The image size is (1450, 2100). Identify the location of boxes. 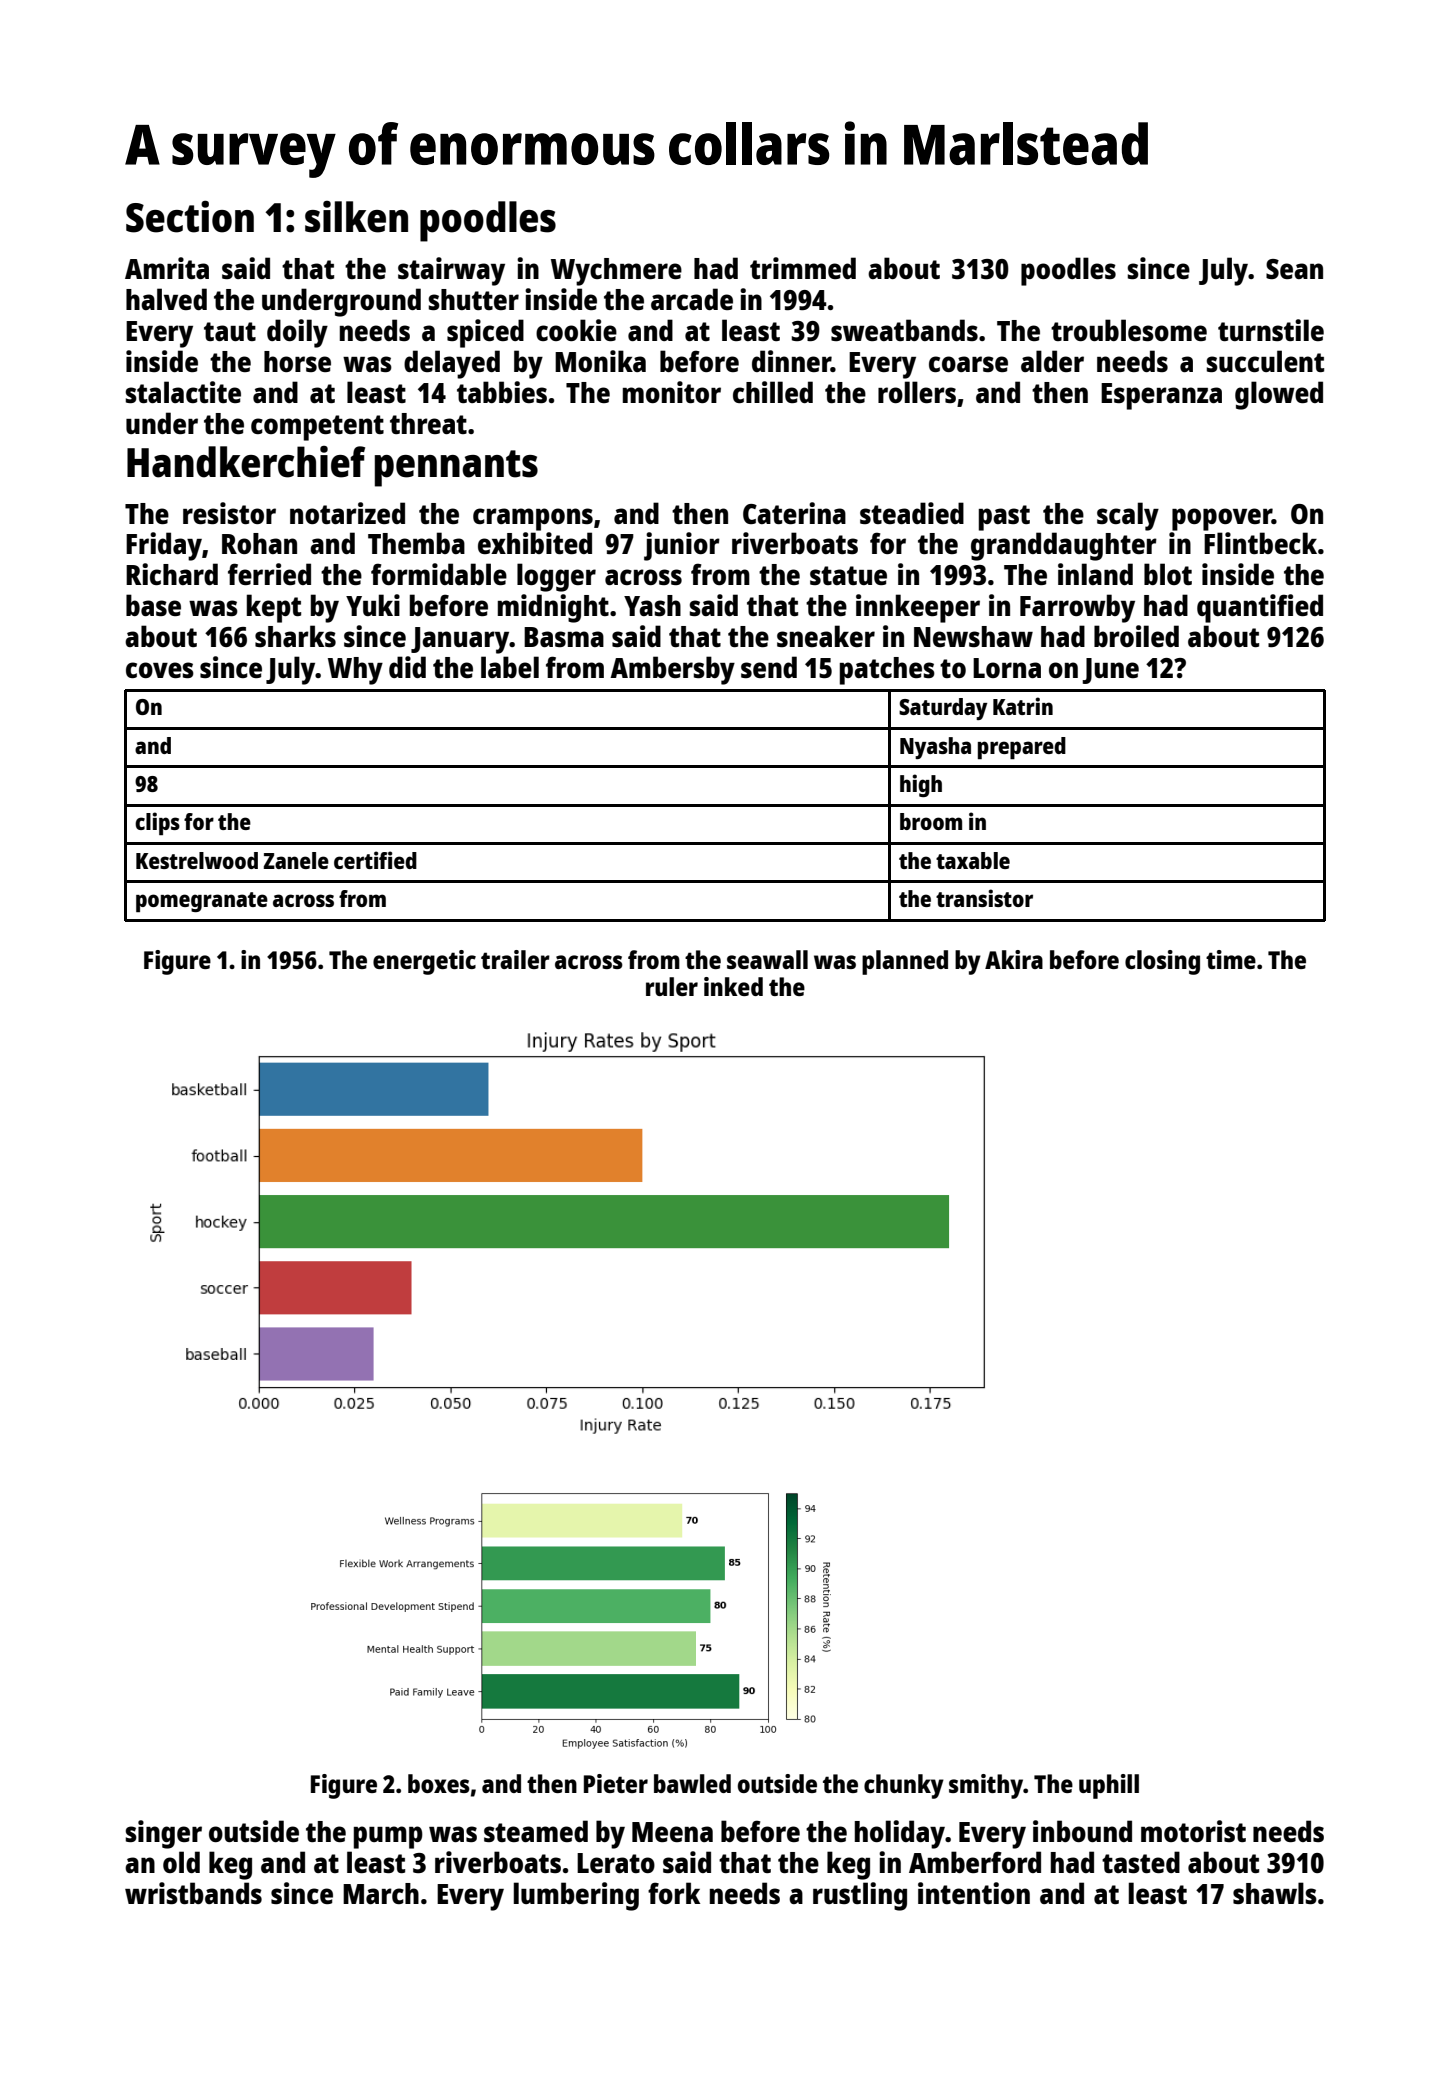
(439, 1783).
